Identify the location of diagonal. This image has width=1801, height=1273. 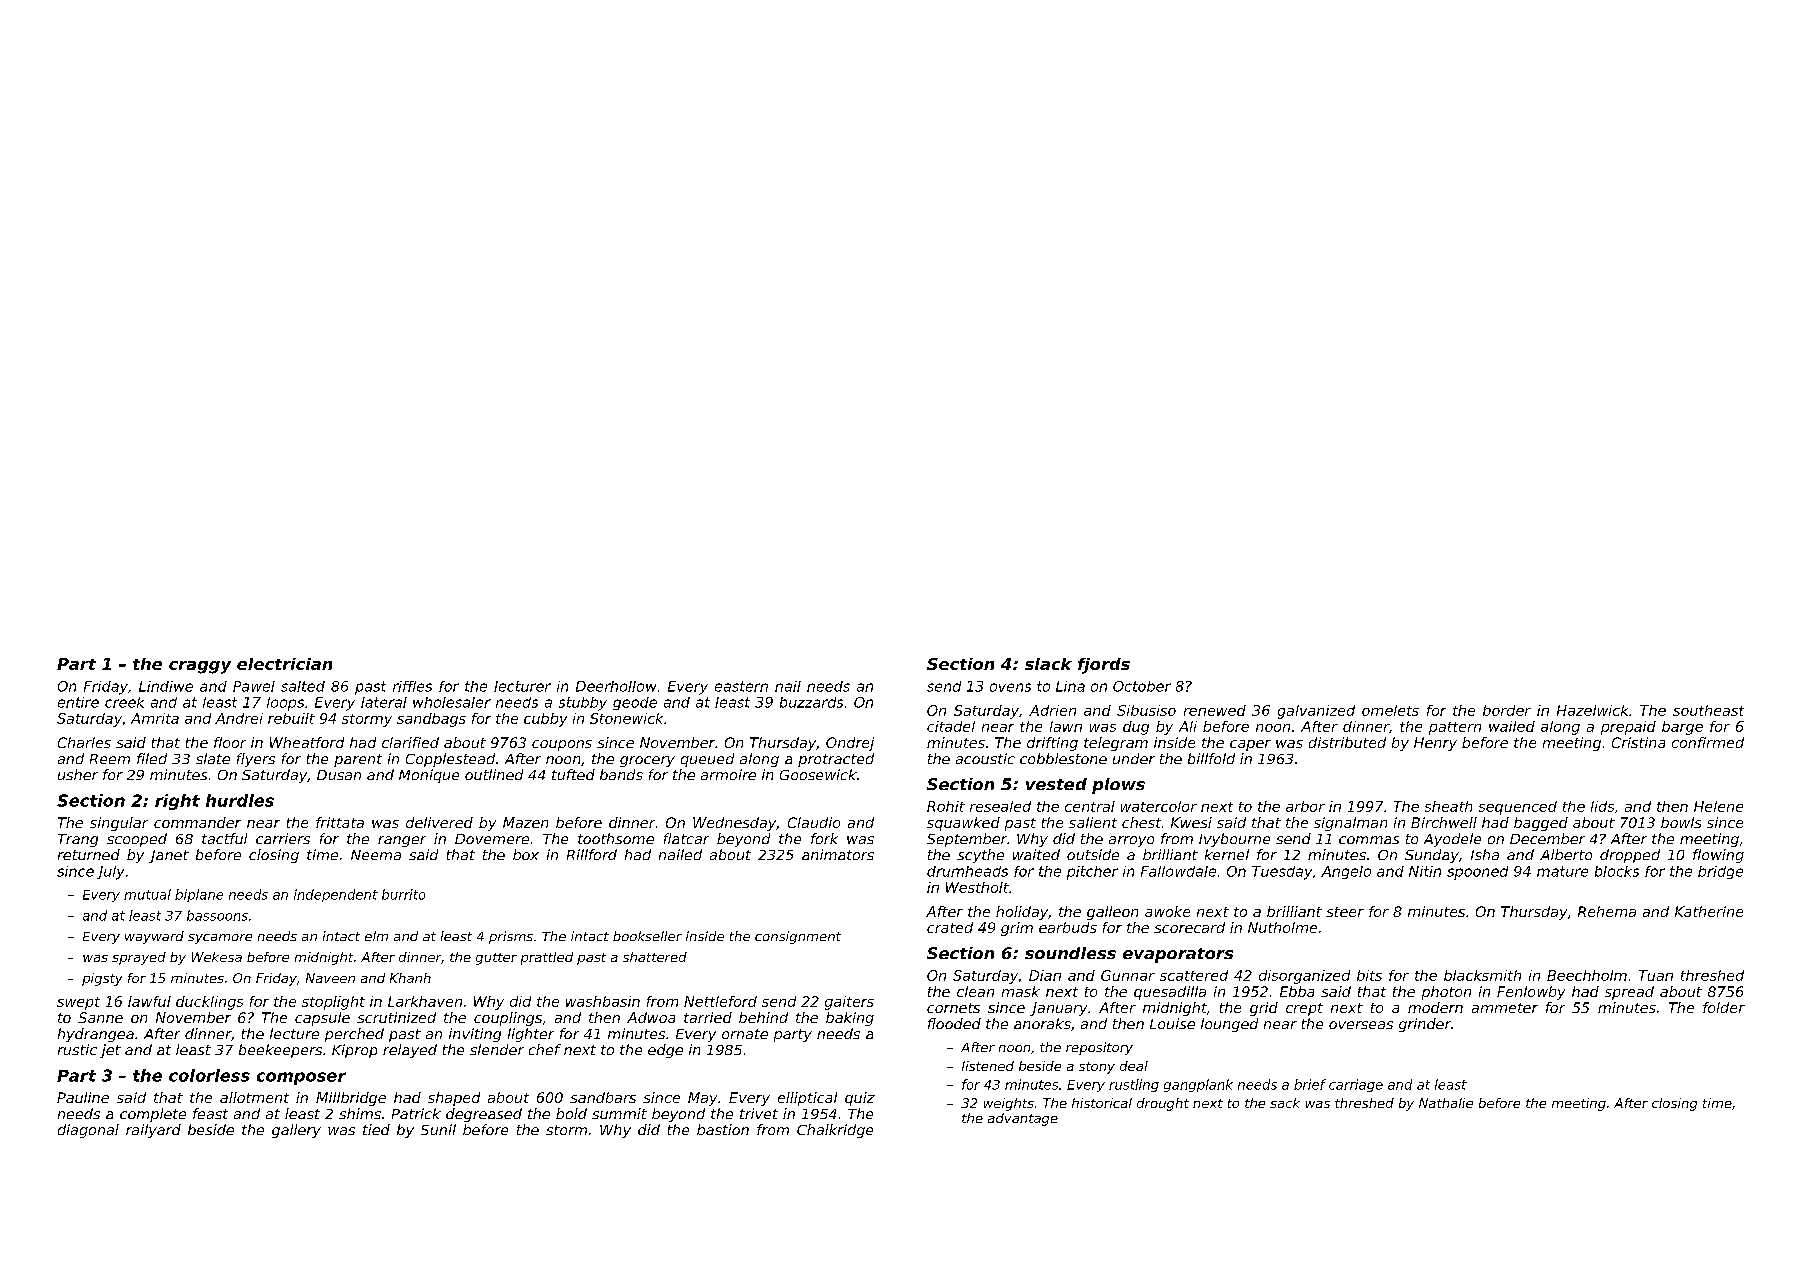
(88, 1131).
